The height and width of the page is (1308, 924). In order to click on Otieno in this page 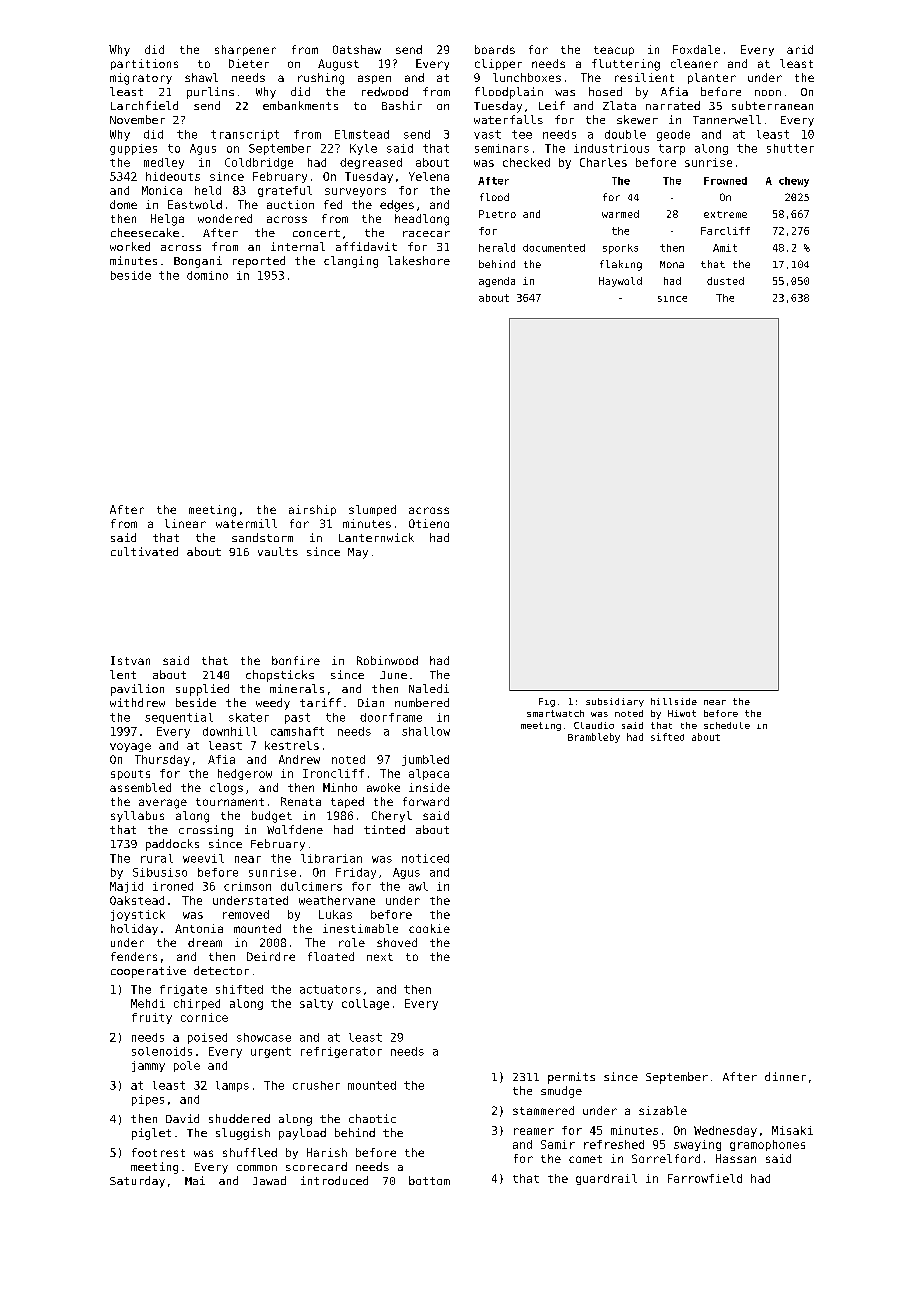, I will do `click(429, 523)`.
